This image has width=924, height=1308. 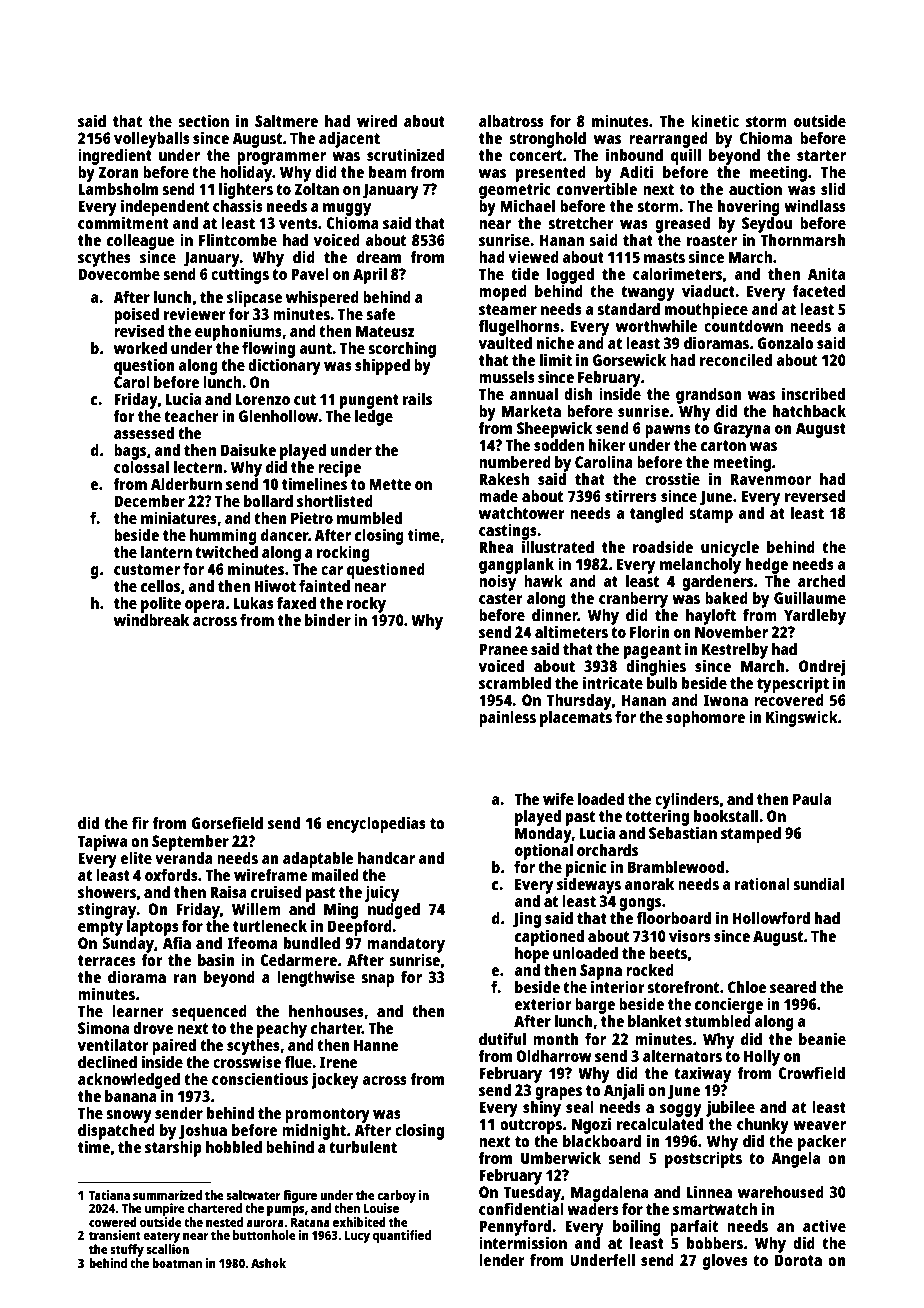 I want to click on Gonzalo, so click(x=785, y=343).
